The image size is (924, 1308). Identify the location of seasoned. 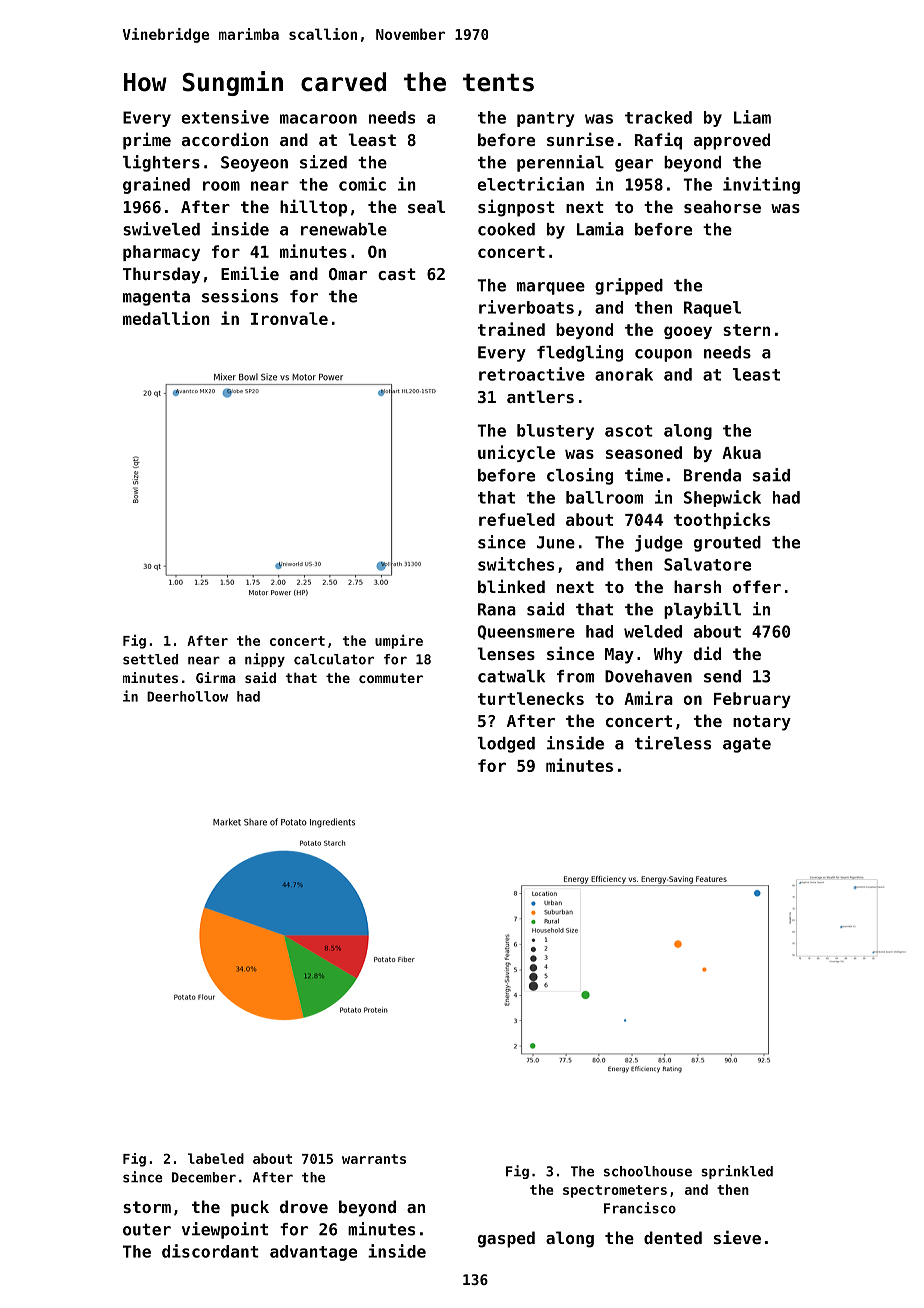
(644, 452).
